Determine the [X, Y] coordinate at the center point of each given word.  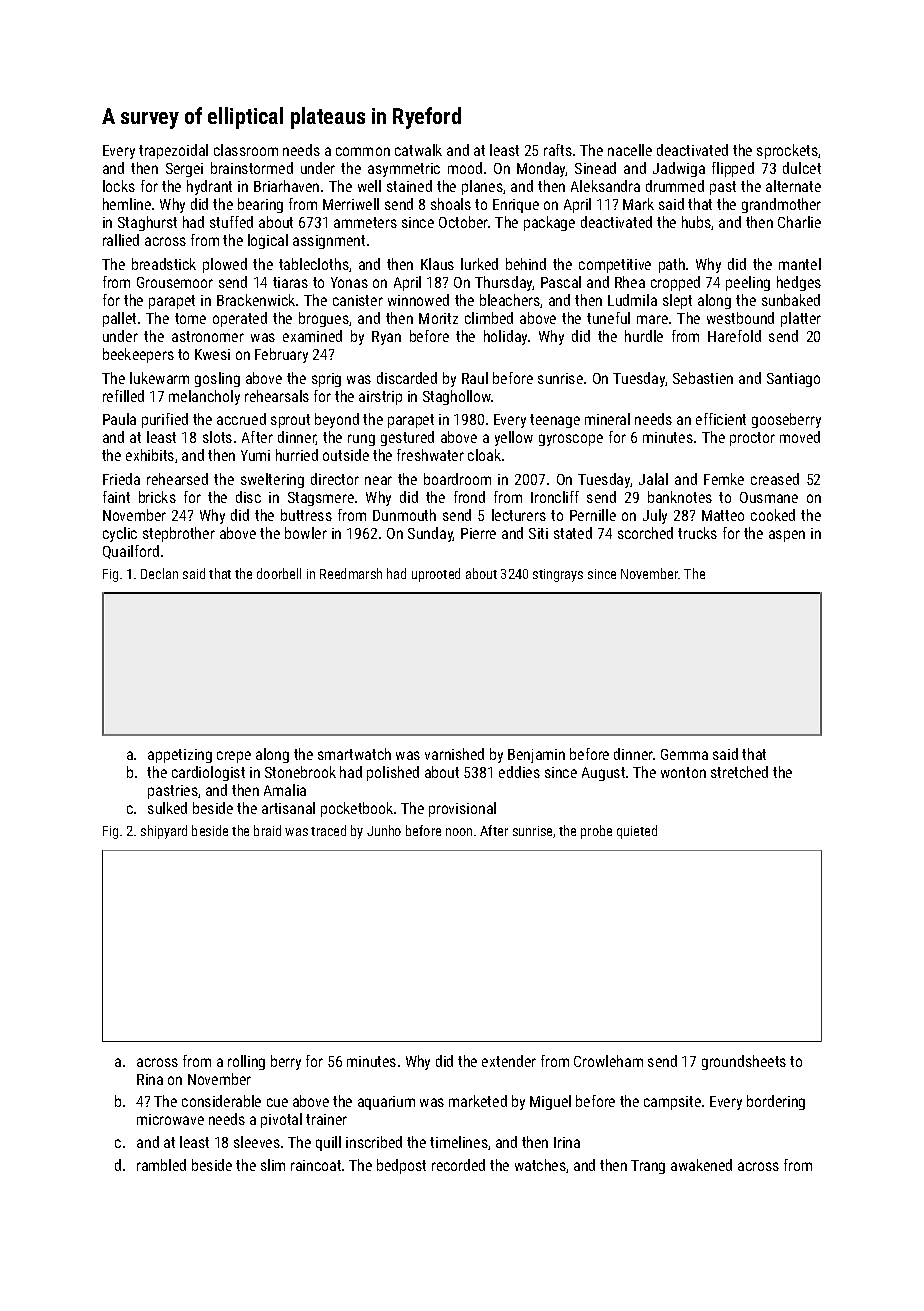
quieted [637, 832]
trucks [697, 533]
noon [459, 832]
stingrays [558, 575]
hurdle [644, 336]
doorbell [279, 573]
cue [277, 1102]
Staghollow [457, 397]
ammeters [365, 222]
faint [116, 497]
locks [119, 186]
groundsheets [744, 1062]
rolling [246, 1062]
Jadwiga [679, 169]
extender [509, 1061]
